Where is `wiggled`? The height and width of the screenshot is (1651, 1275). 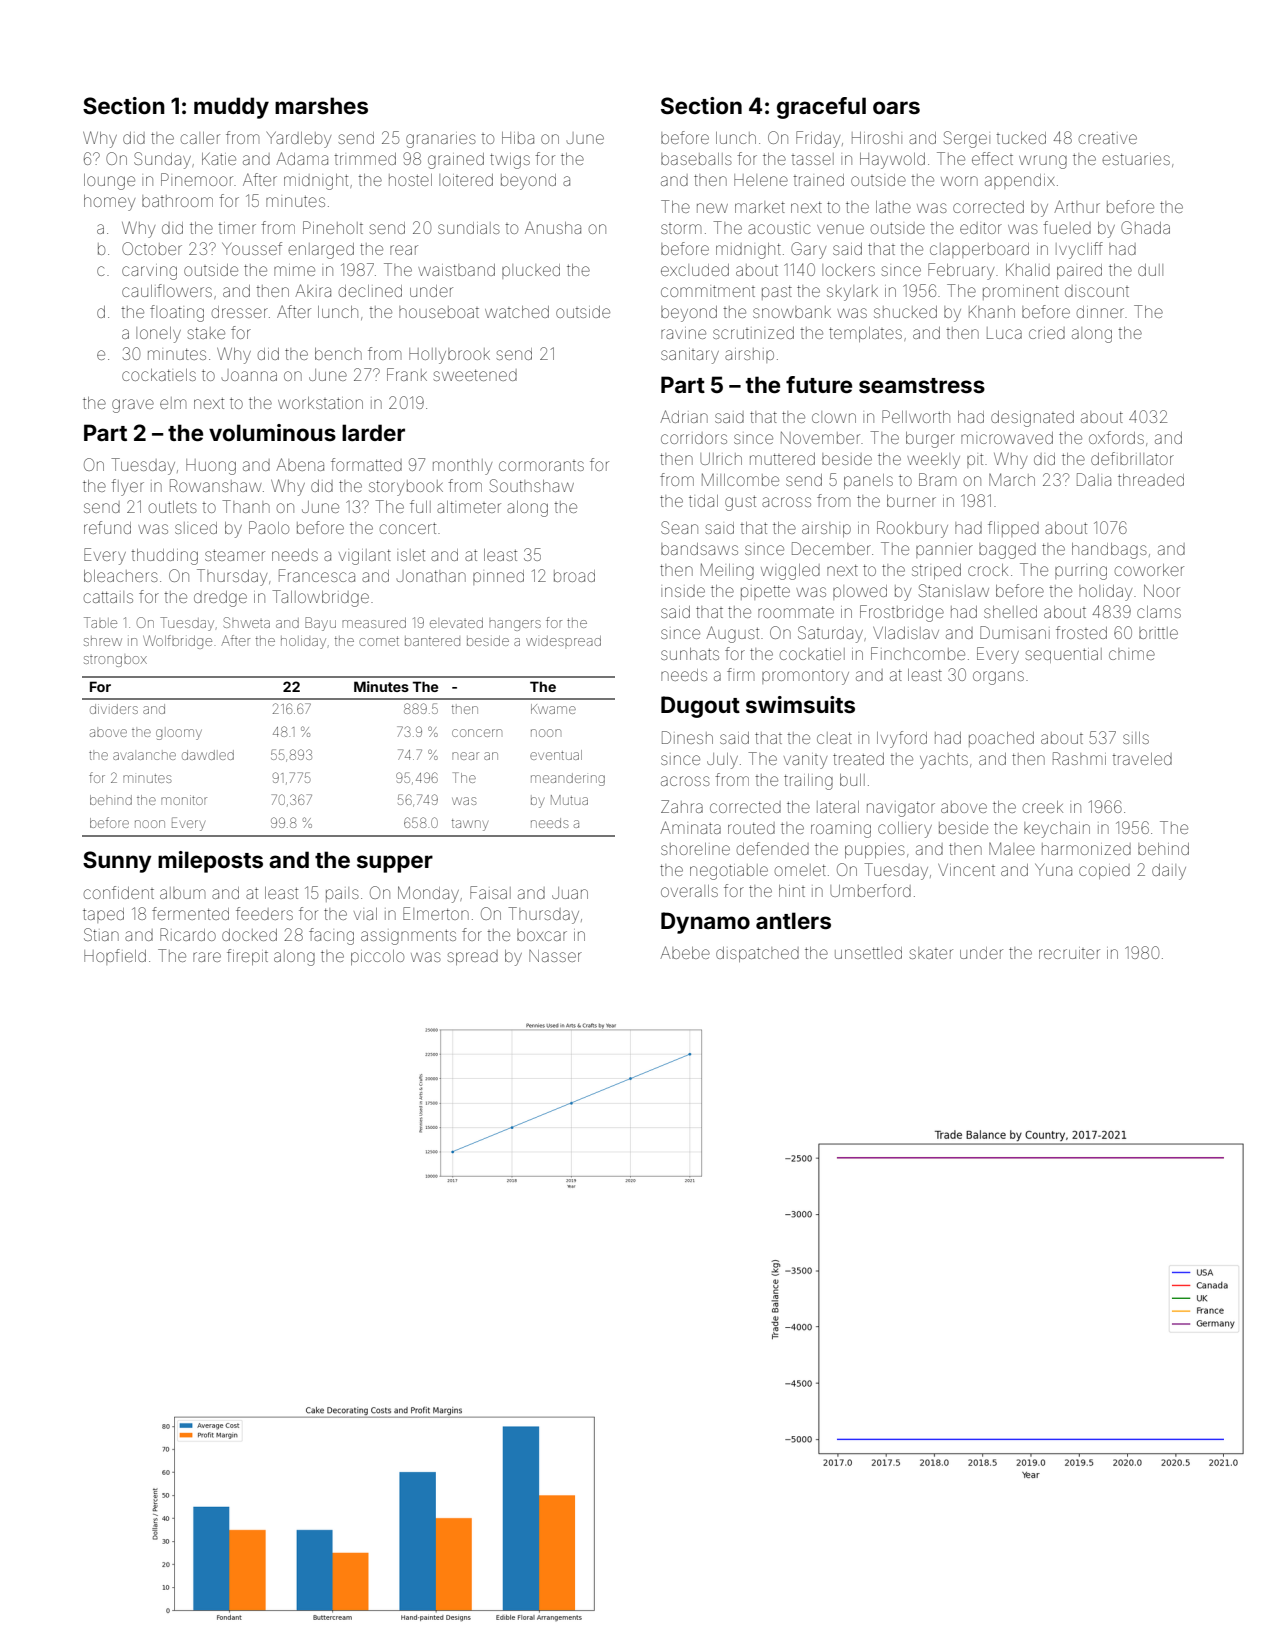
wiggled is located at coordinates (790, 572).
